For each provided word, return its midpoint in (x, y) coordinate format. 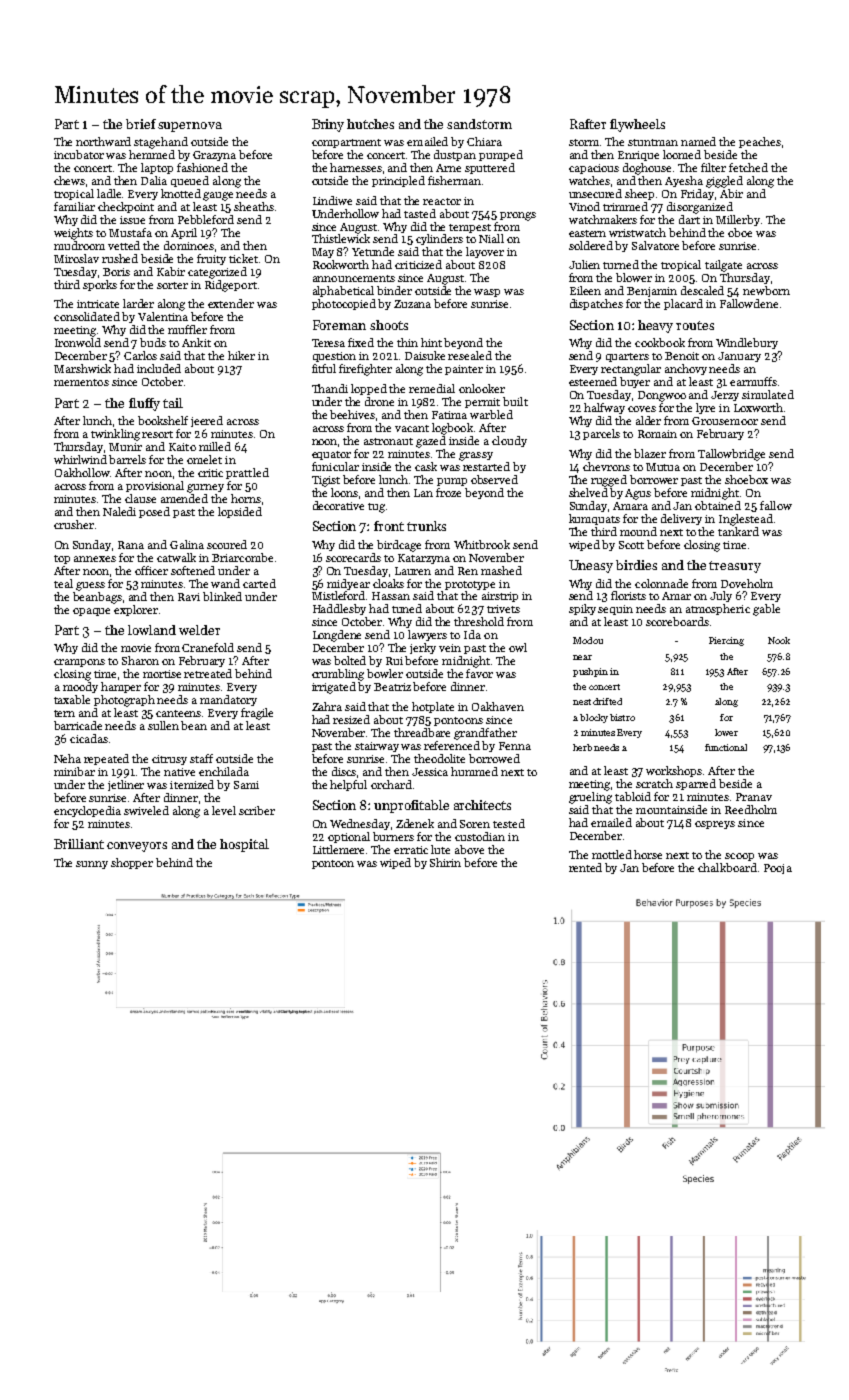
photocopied (344, 304)
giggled (724, 182)
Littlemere (338, 849)
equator (331, 455)
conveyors (137, 847)
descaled (702, 290)
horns (246, 498)
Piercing (726, 641)
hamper (121, 687)
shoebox (746, 479)
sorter (172, 285)
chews (69, 180)
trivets (503, 609)
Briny (328, 125)
